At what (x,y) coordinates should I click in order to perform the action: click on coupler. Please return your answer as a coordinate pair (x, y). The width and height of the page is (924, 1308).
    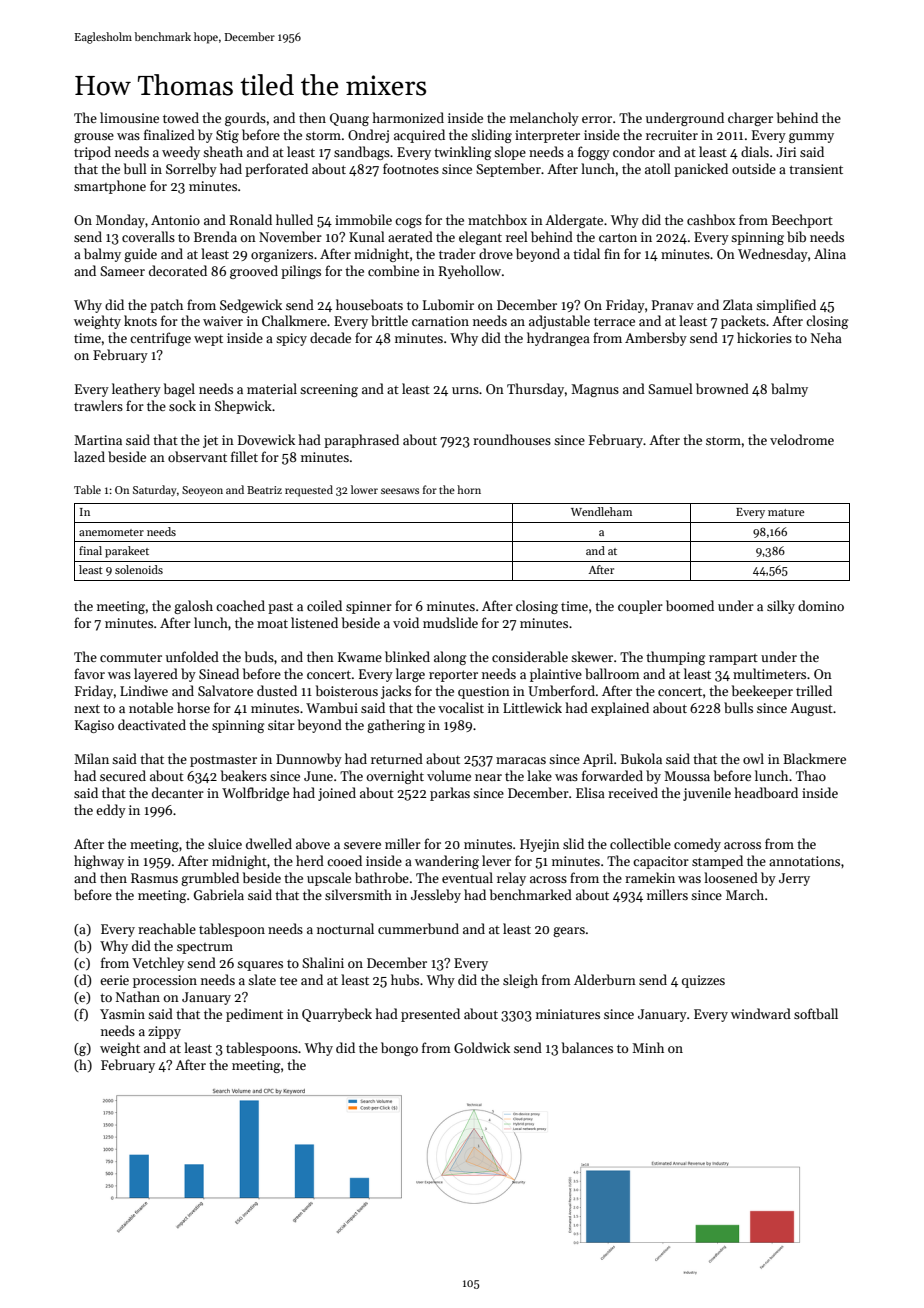
    Looking at the image, I should click on (640, 607).
